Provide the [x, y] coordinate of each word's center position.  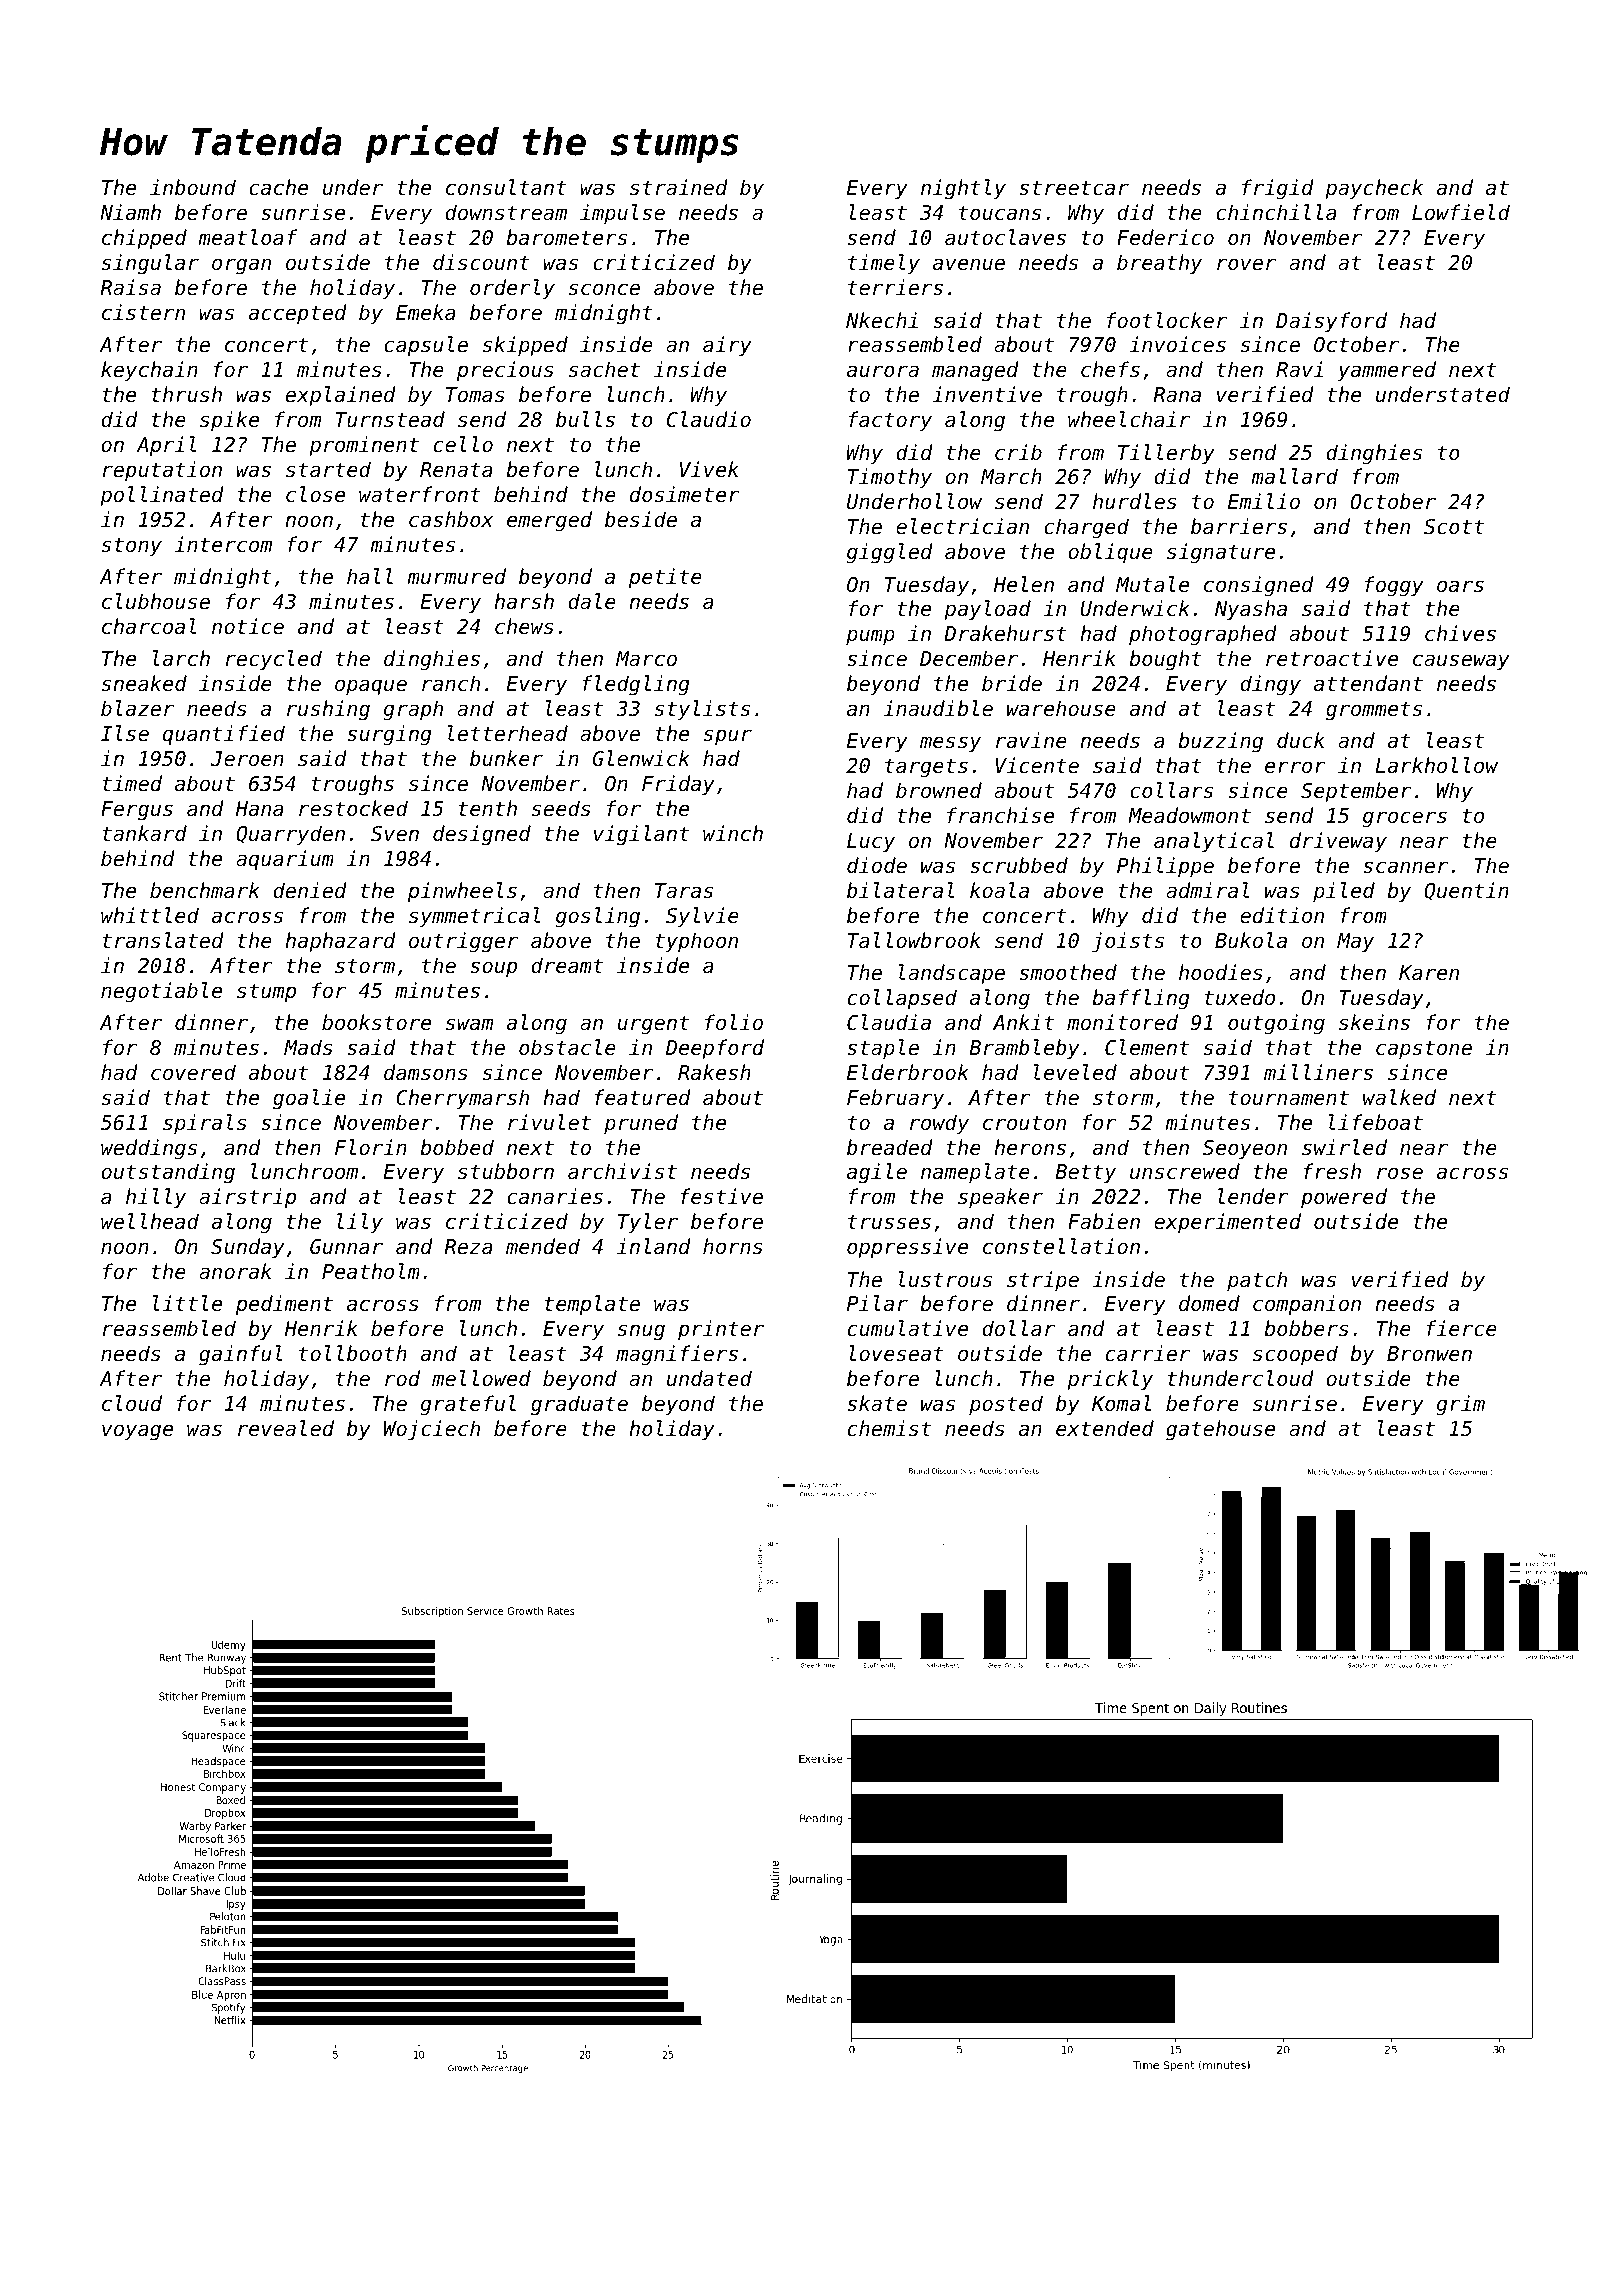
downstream [506, 212]
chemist [889, 1428]
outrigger [463, 942]
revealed [286, 1428]
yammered [1386, 371]
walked [1399, 1097]
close [315, 494]
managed [975, 371]
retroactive [1332, 658]
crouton [1024, 1123]
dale [592, 601]
